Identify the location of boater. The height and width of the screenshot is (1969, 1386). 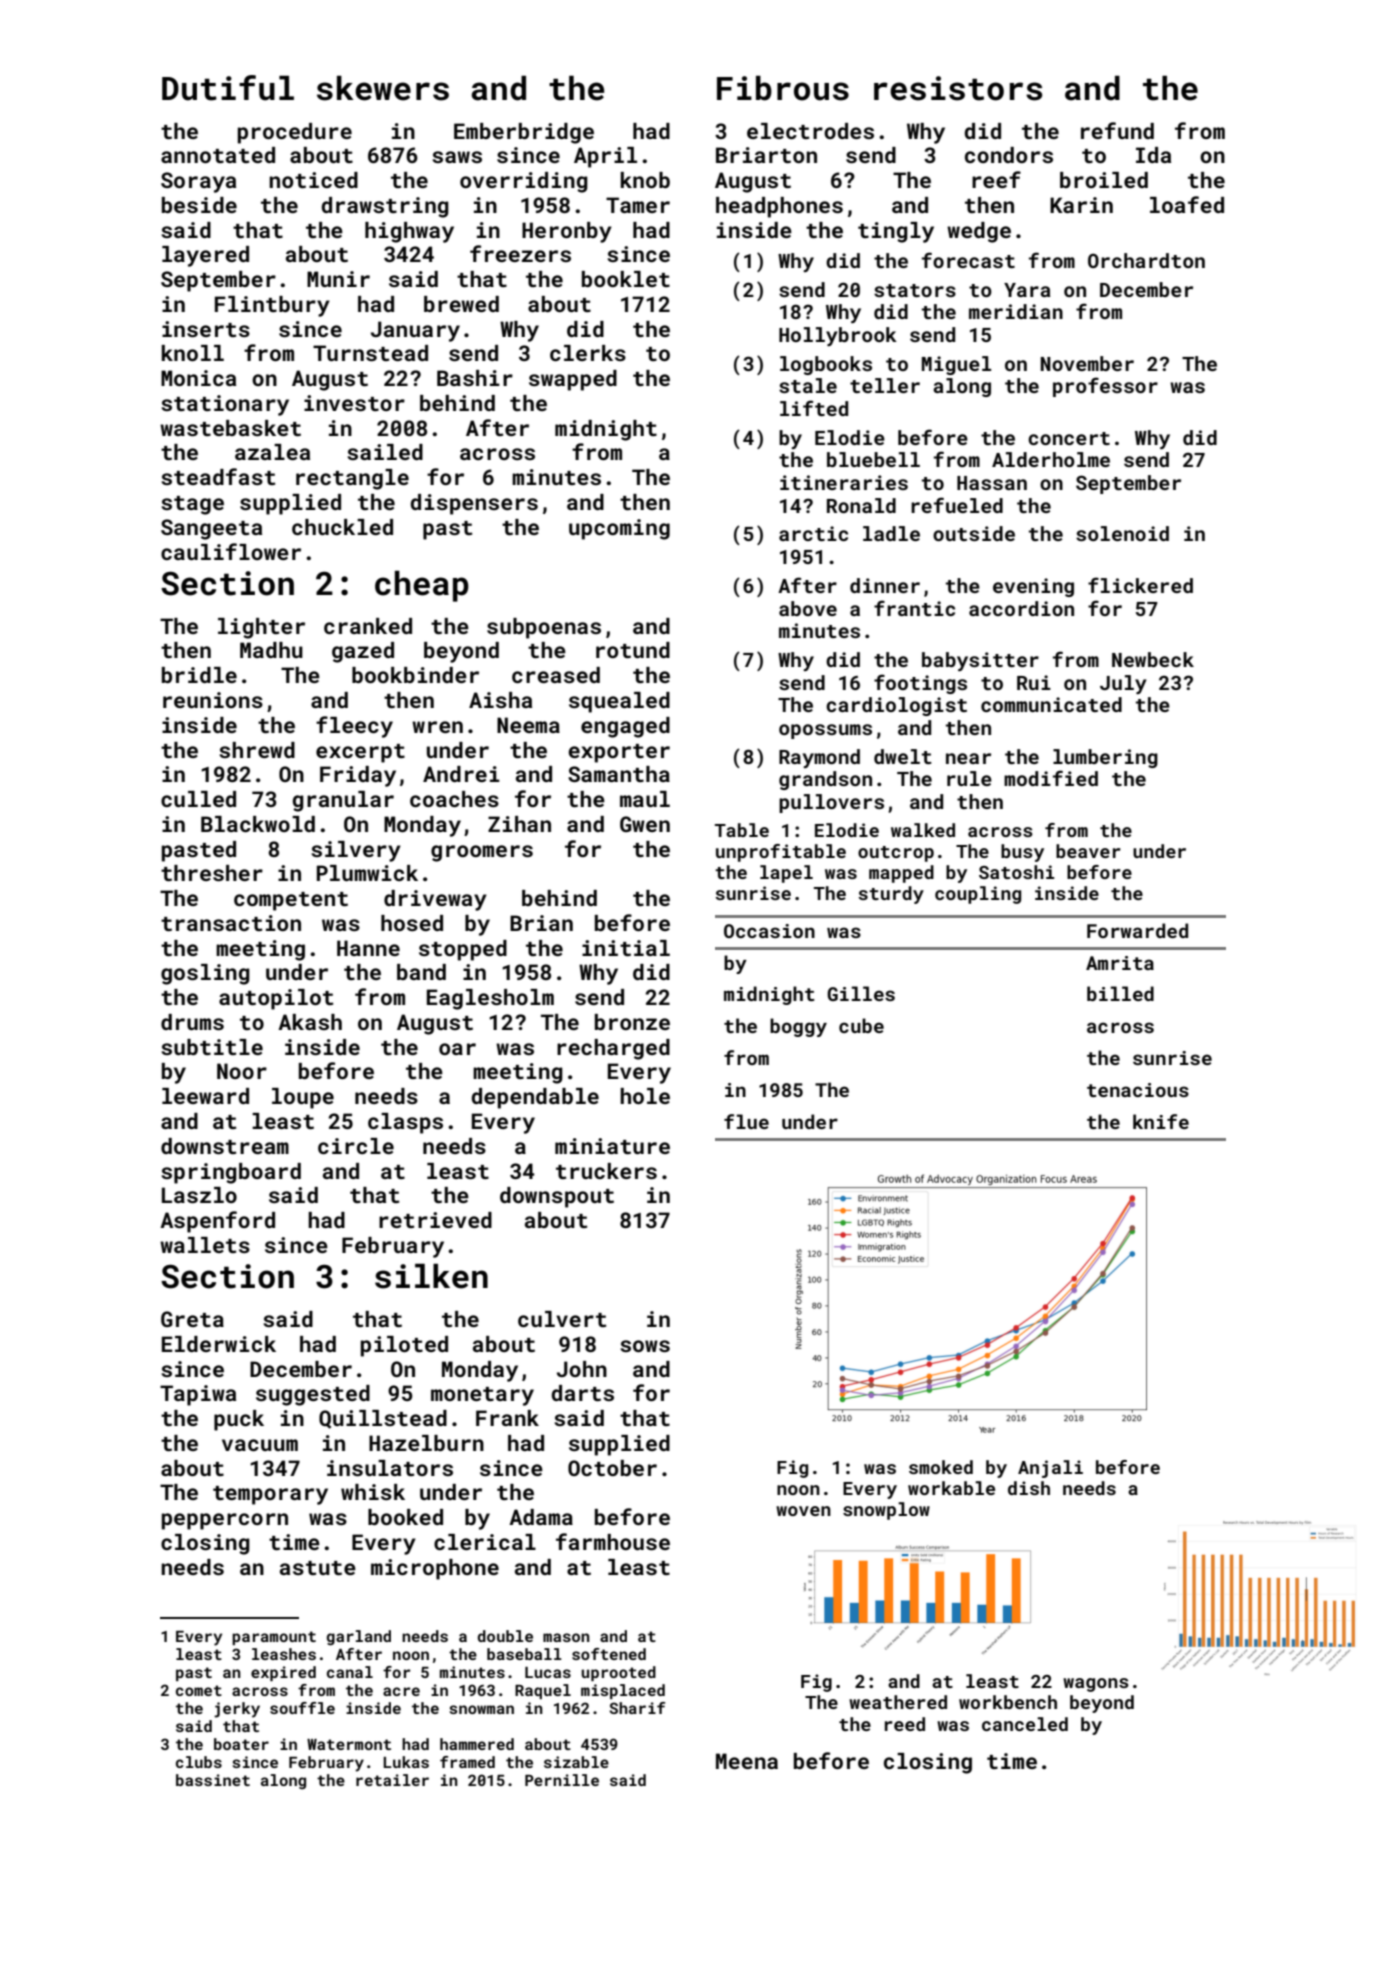
(241, 1744).
